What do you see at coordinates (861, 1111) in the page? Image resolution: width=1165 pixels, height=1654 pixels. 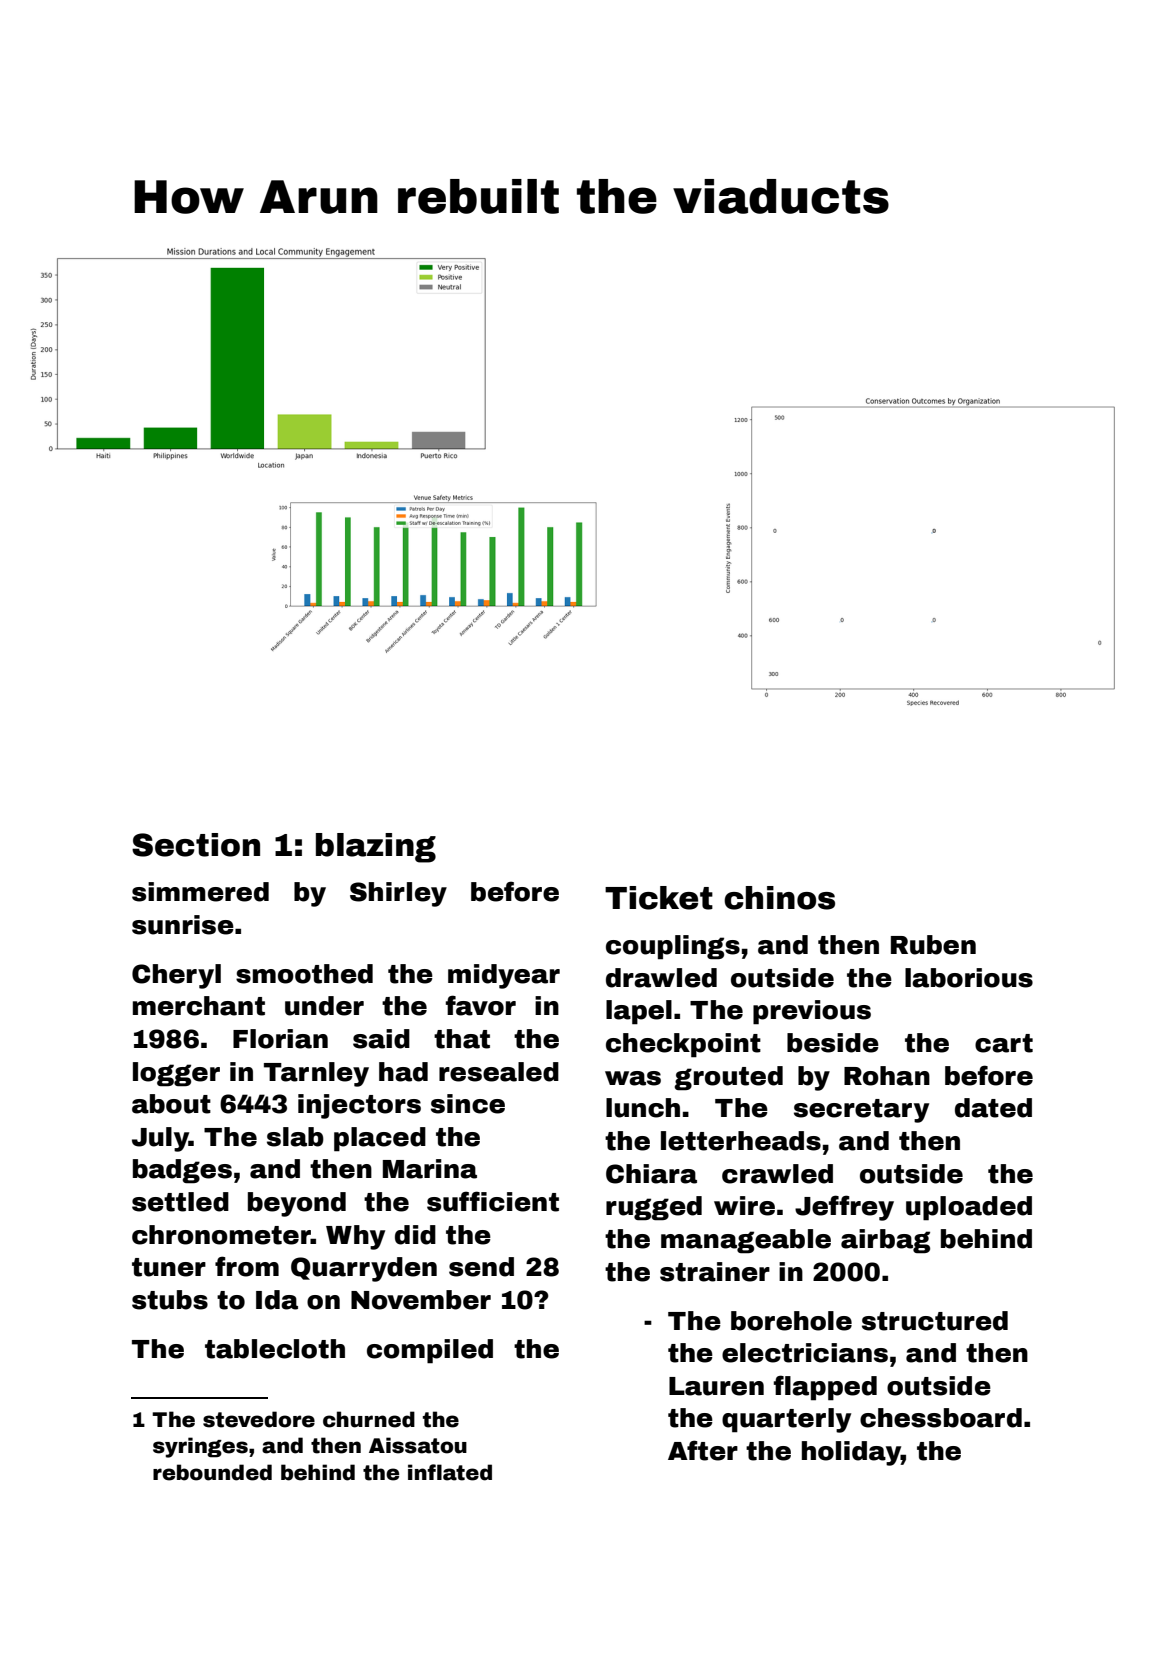 I see `secretary` at bounding box center [861, 1111].
